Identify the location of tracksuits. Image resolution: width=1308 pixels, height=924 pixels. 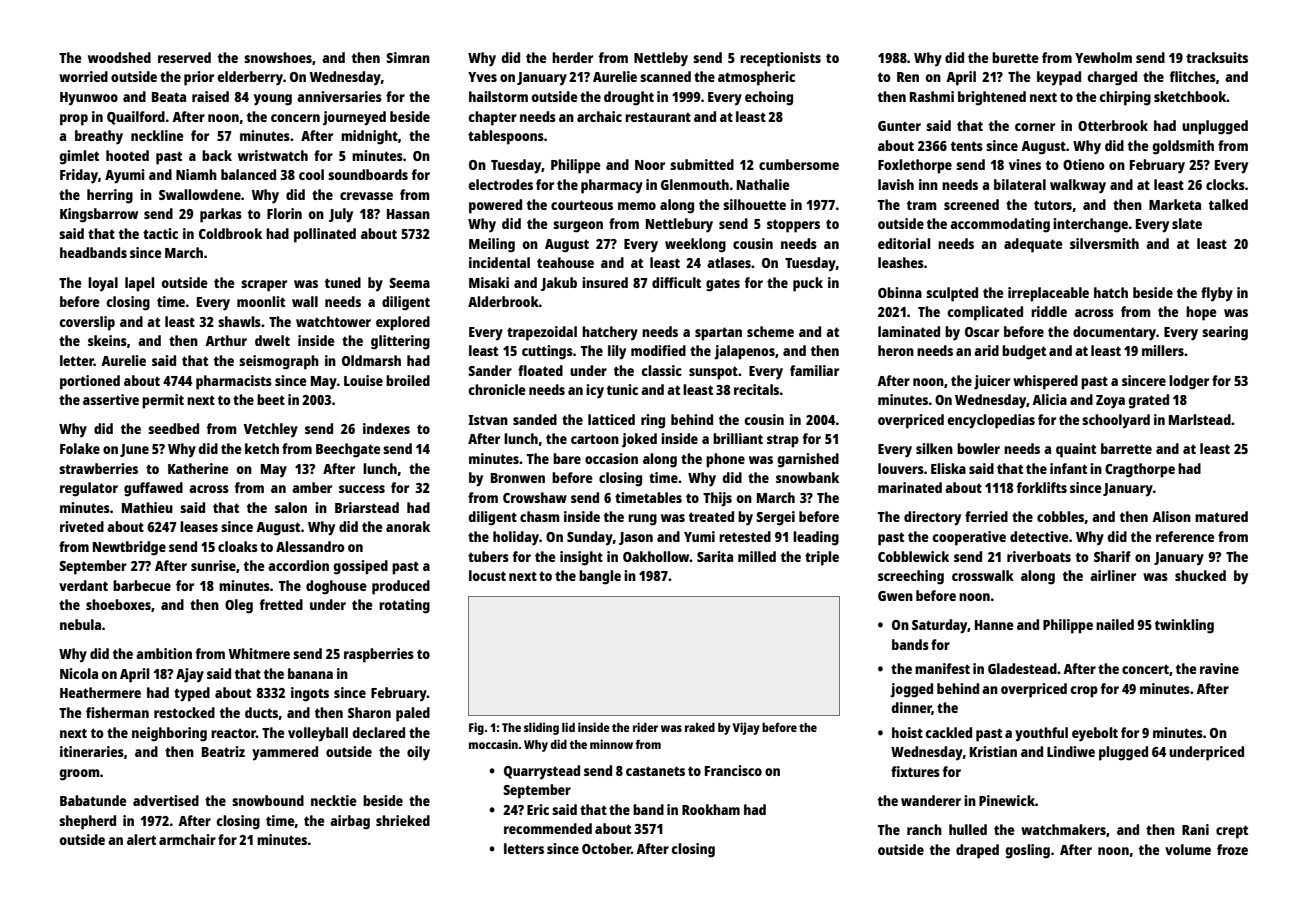
(1217, 57).
